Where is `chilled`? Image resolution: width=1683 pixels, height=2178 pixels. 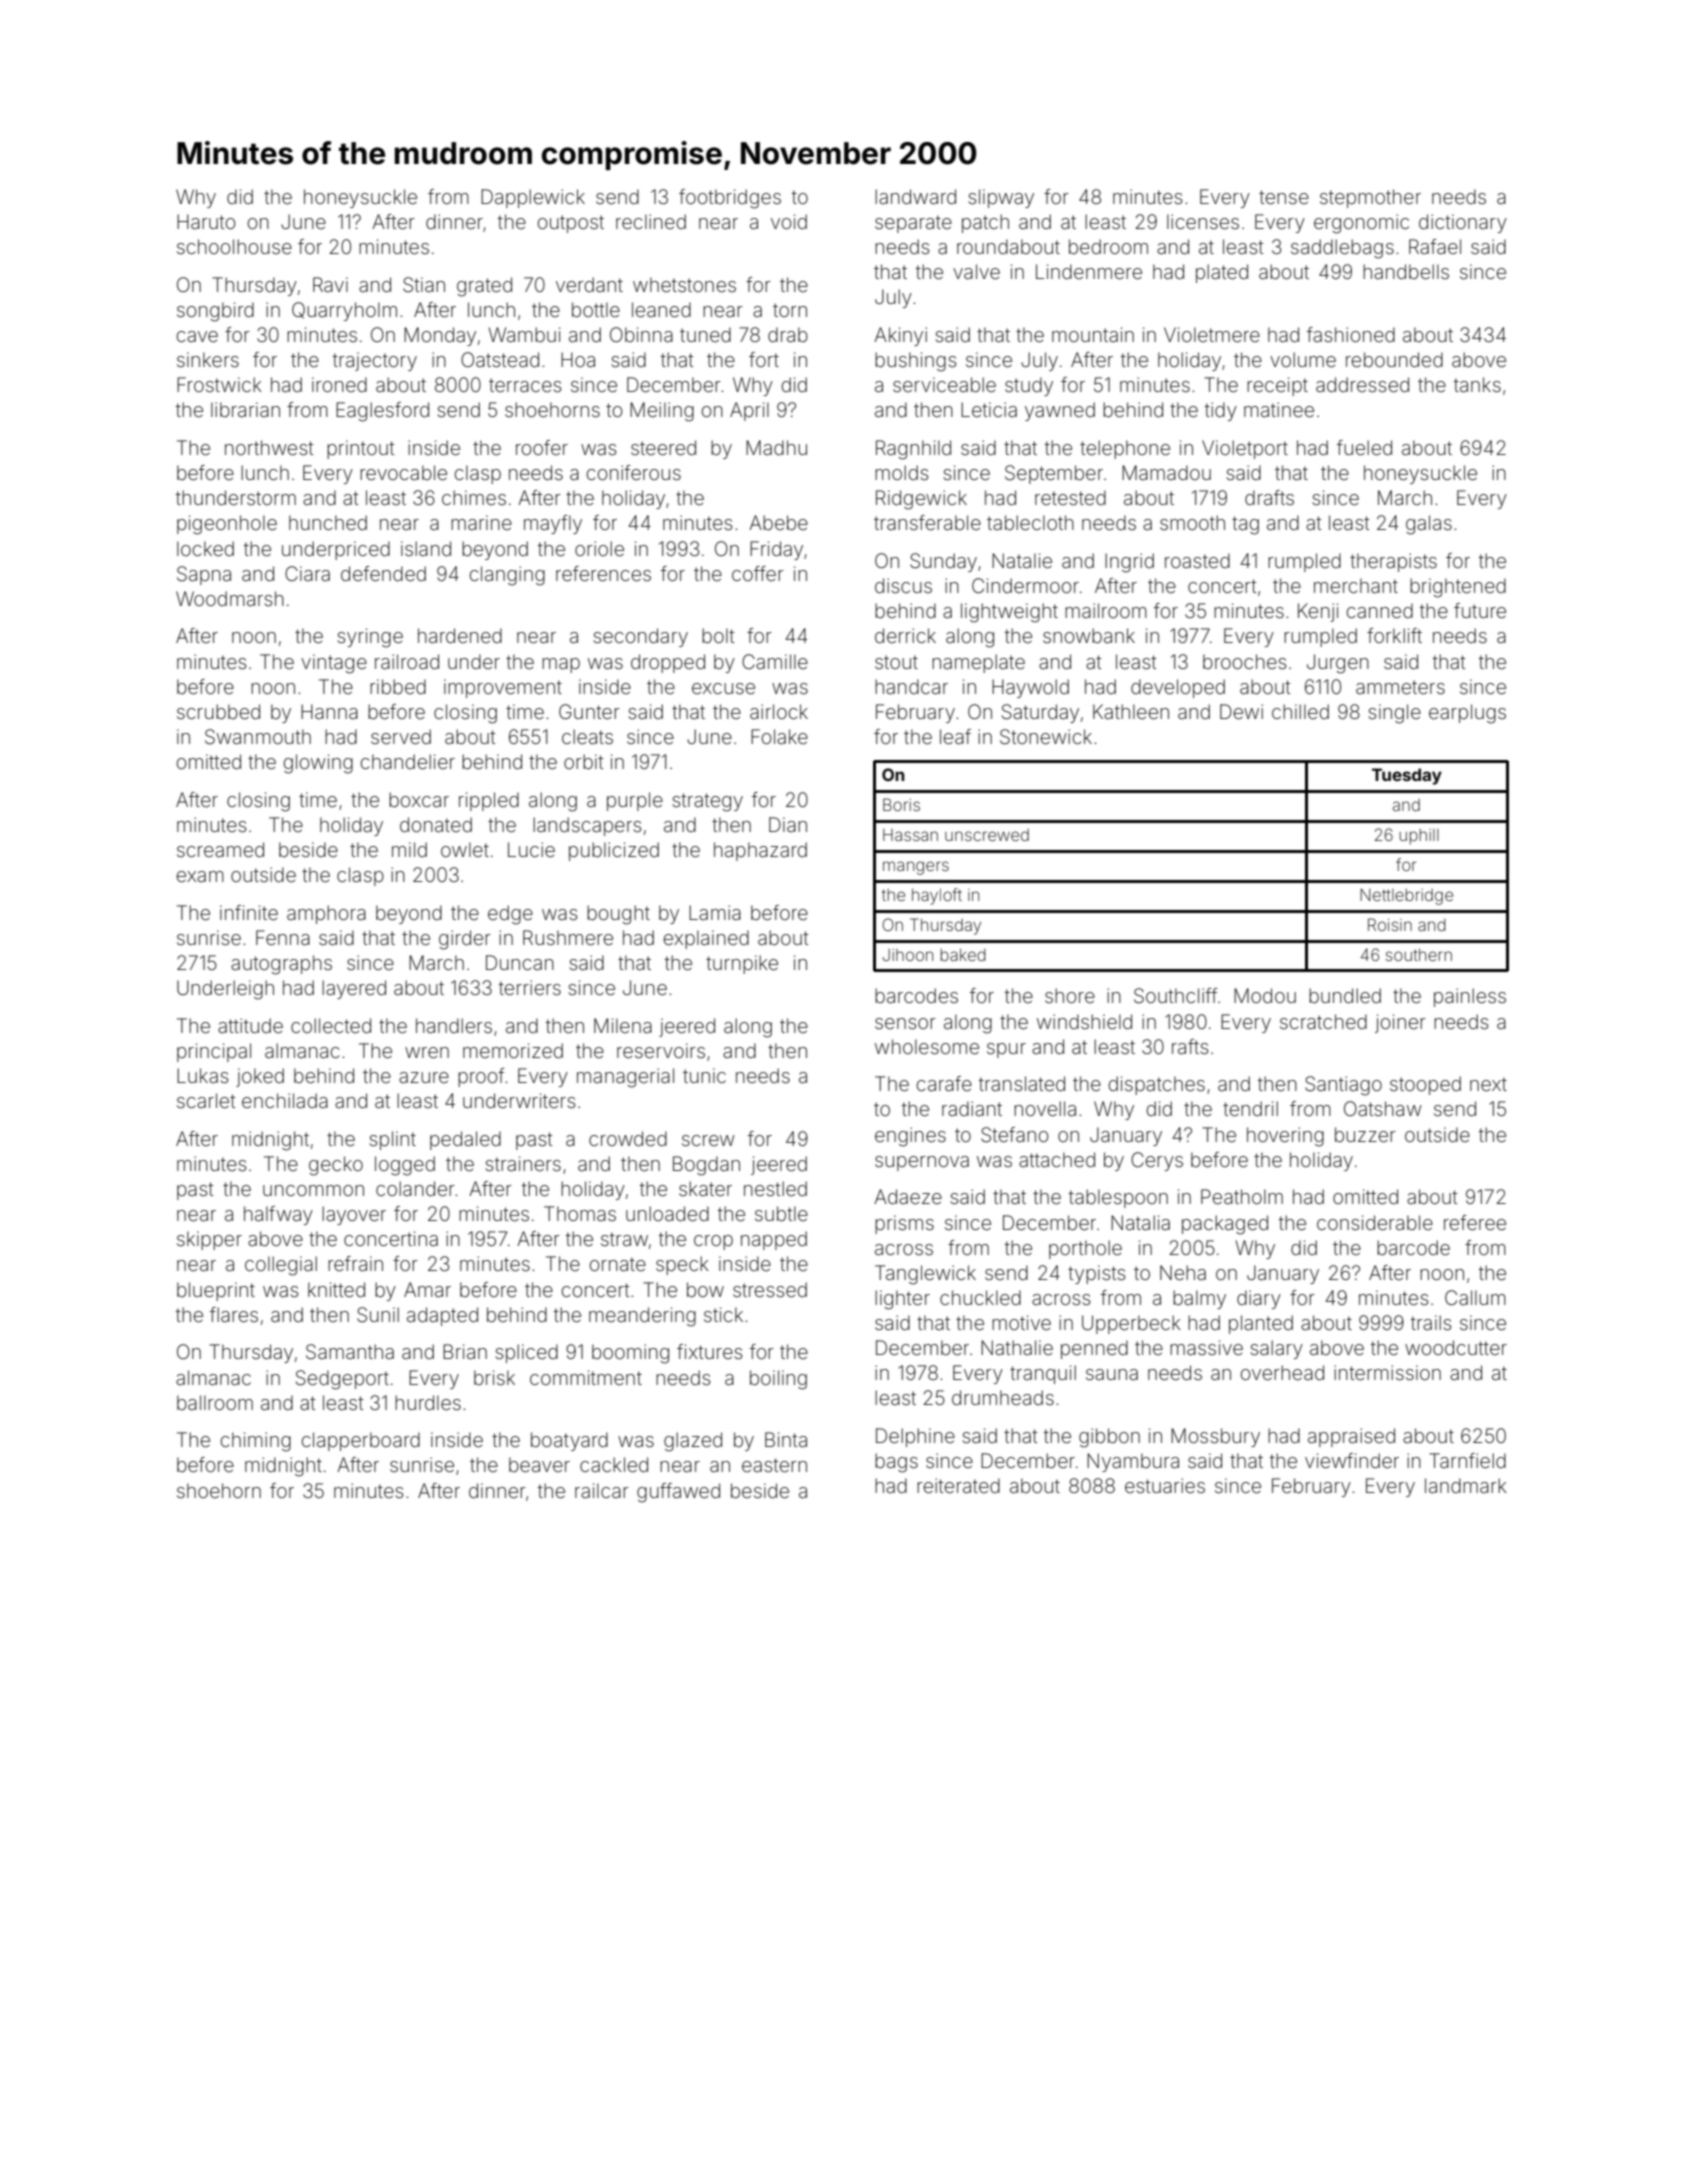 chilled is located at coordinates (1300, 711).
